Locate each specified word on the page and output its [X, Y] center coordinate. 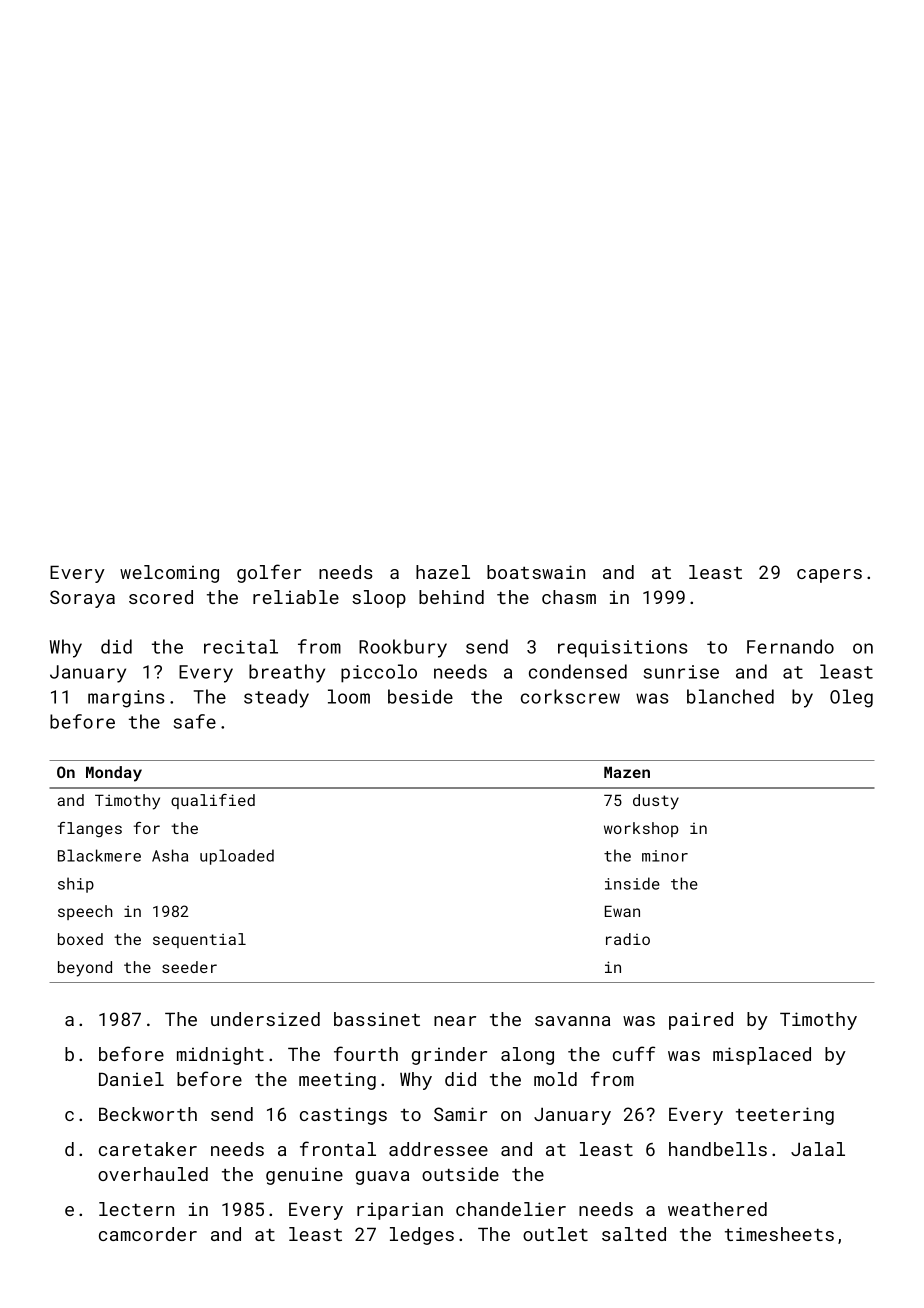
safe [195, 721]
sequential [199, 940]
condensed [578, 671]
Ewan [622, 911]
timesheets [779, 1234]
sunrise [681, 672]
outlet [555, 1234]
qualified [213, 801]
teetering [785, 1116]
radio [628, 939]
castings [343, 1116]
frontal [338, 1148]
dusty [656, 802]
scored [161, 597]
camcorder [148, 1234]
